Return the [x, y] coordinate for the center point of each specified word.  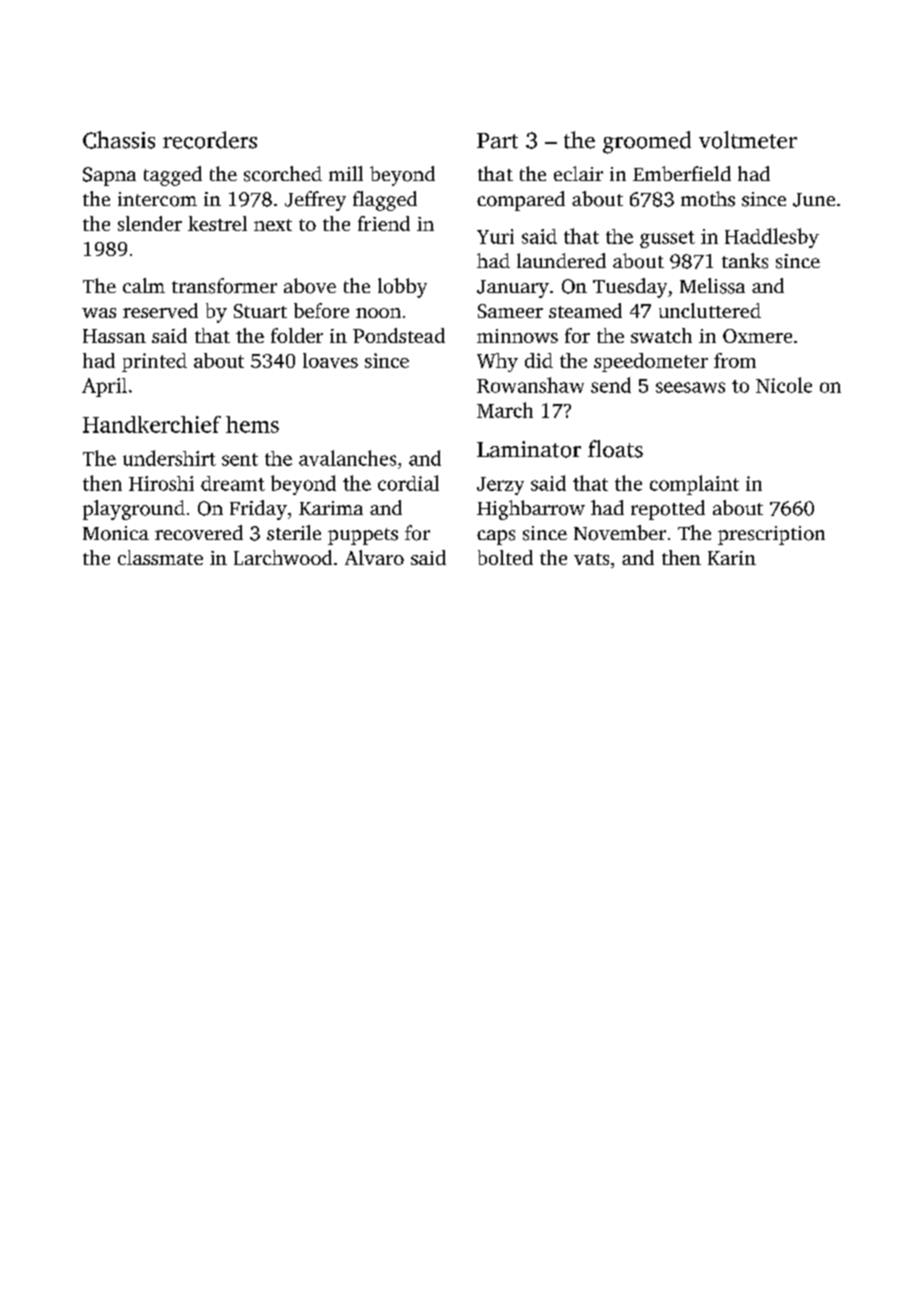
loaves [330, 360]
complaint [694, 485]
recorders [210, 140]
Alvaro [374, 557]
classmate [160, 557]
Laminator [529, 449]
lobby [402, 288]
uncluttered [710, 310]
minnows [517, 336]
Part [497, 141]
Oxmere [757, 336]
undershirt [169, 458]
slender [150, 223]
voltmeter [748, 140]
